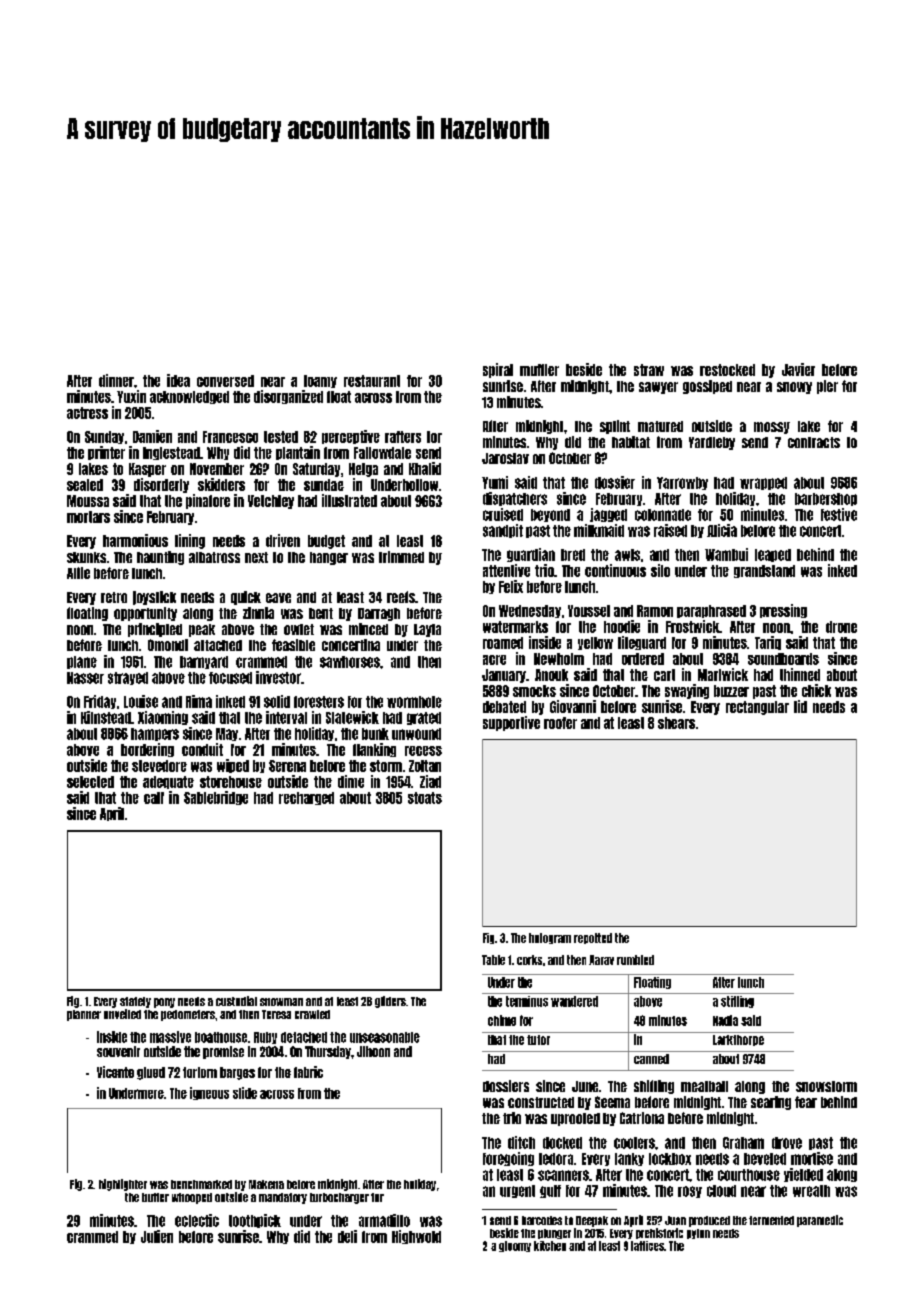  I want to click on trimmed, so click(401, 557).
